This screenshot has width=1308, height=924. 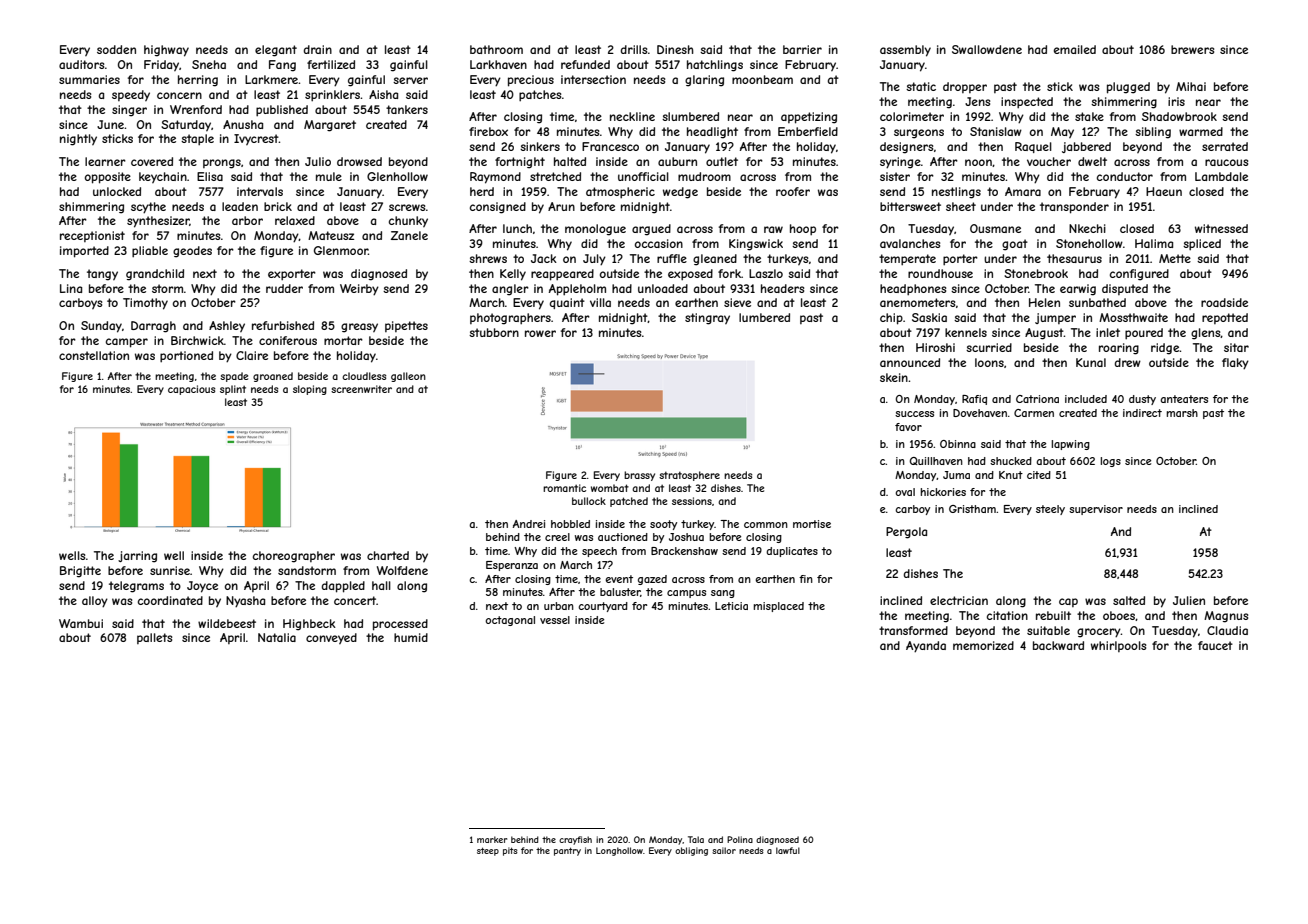 What do you see at coordinates (78, 140) in the screenshot?
I see `nightly` at bounding box center [78, 140].
